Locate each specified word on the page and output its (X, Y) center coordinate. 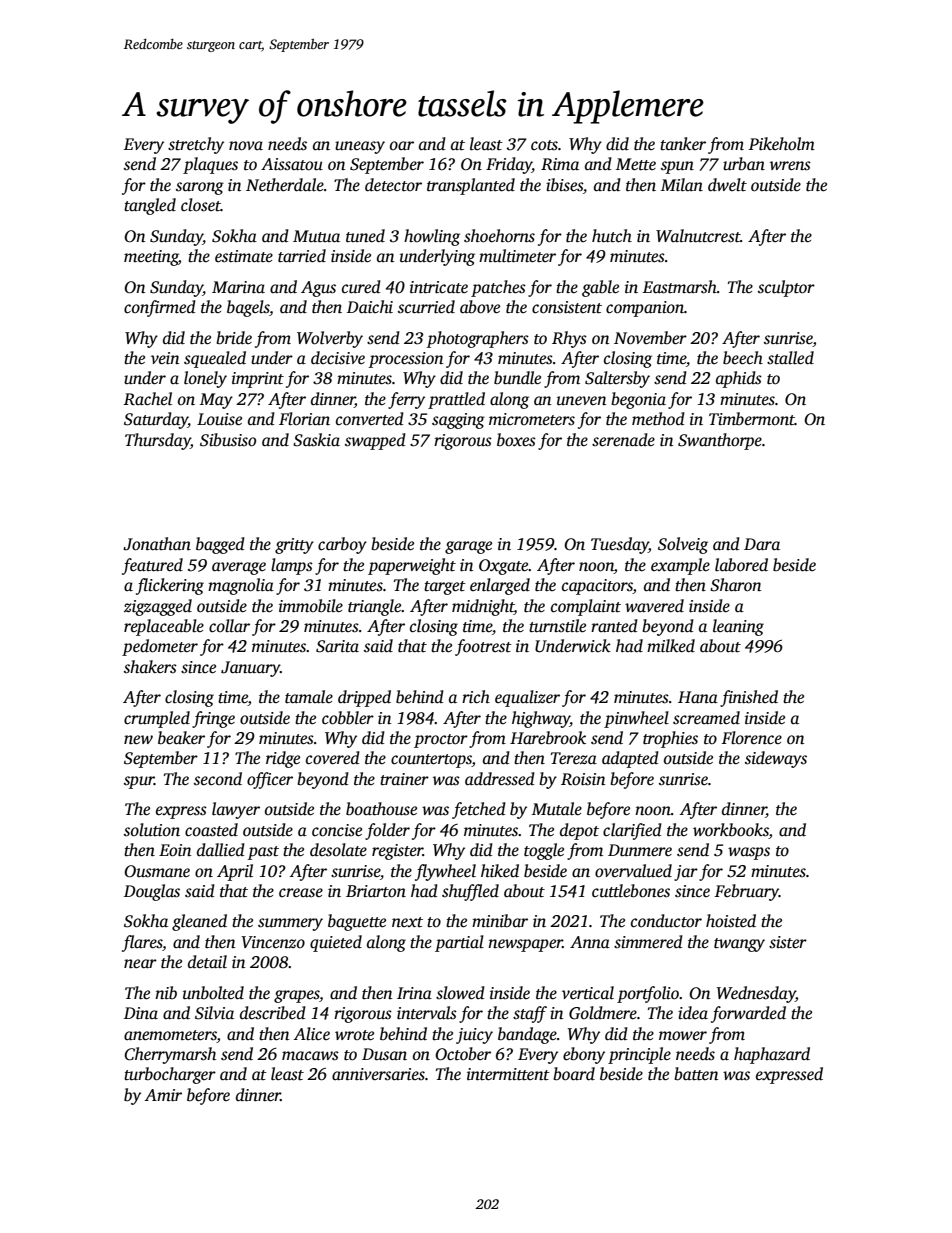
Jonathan (157, 544)
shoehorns (499, 236)
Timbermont (752, 419)
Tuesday (620, 545)
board (574, 1074)
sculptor (786, 288)
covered (333, 758)
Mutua (316, 236)
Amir (163, 1095)
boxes (516, 440)
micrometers (532, 419)
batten (696, 1074)
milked (671, 646)
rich (476, 697)
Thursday (158, 441)
